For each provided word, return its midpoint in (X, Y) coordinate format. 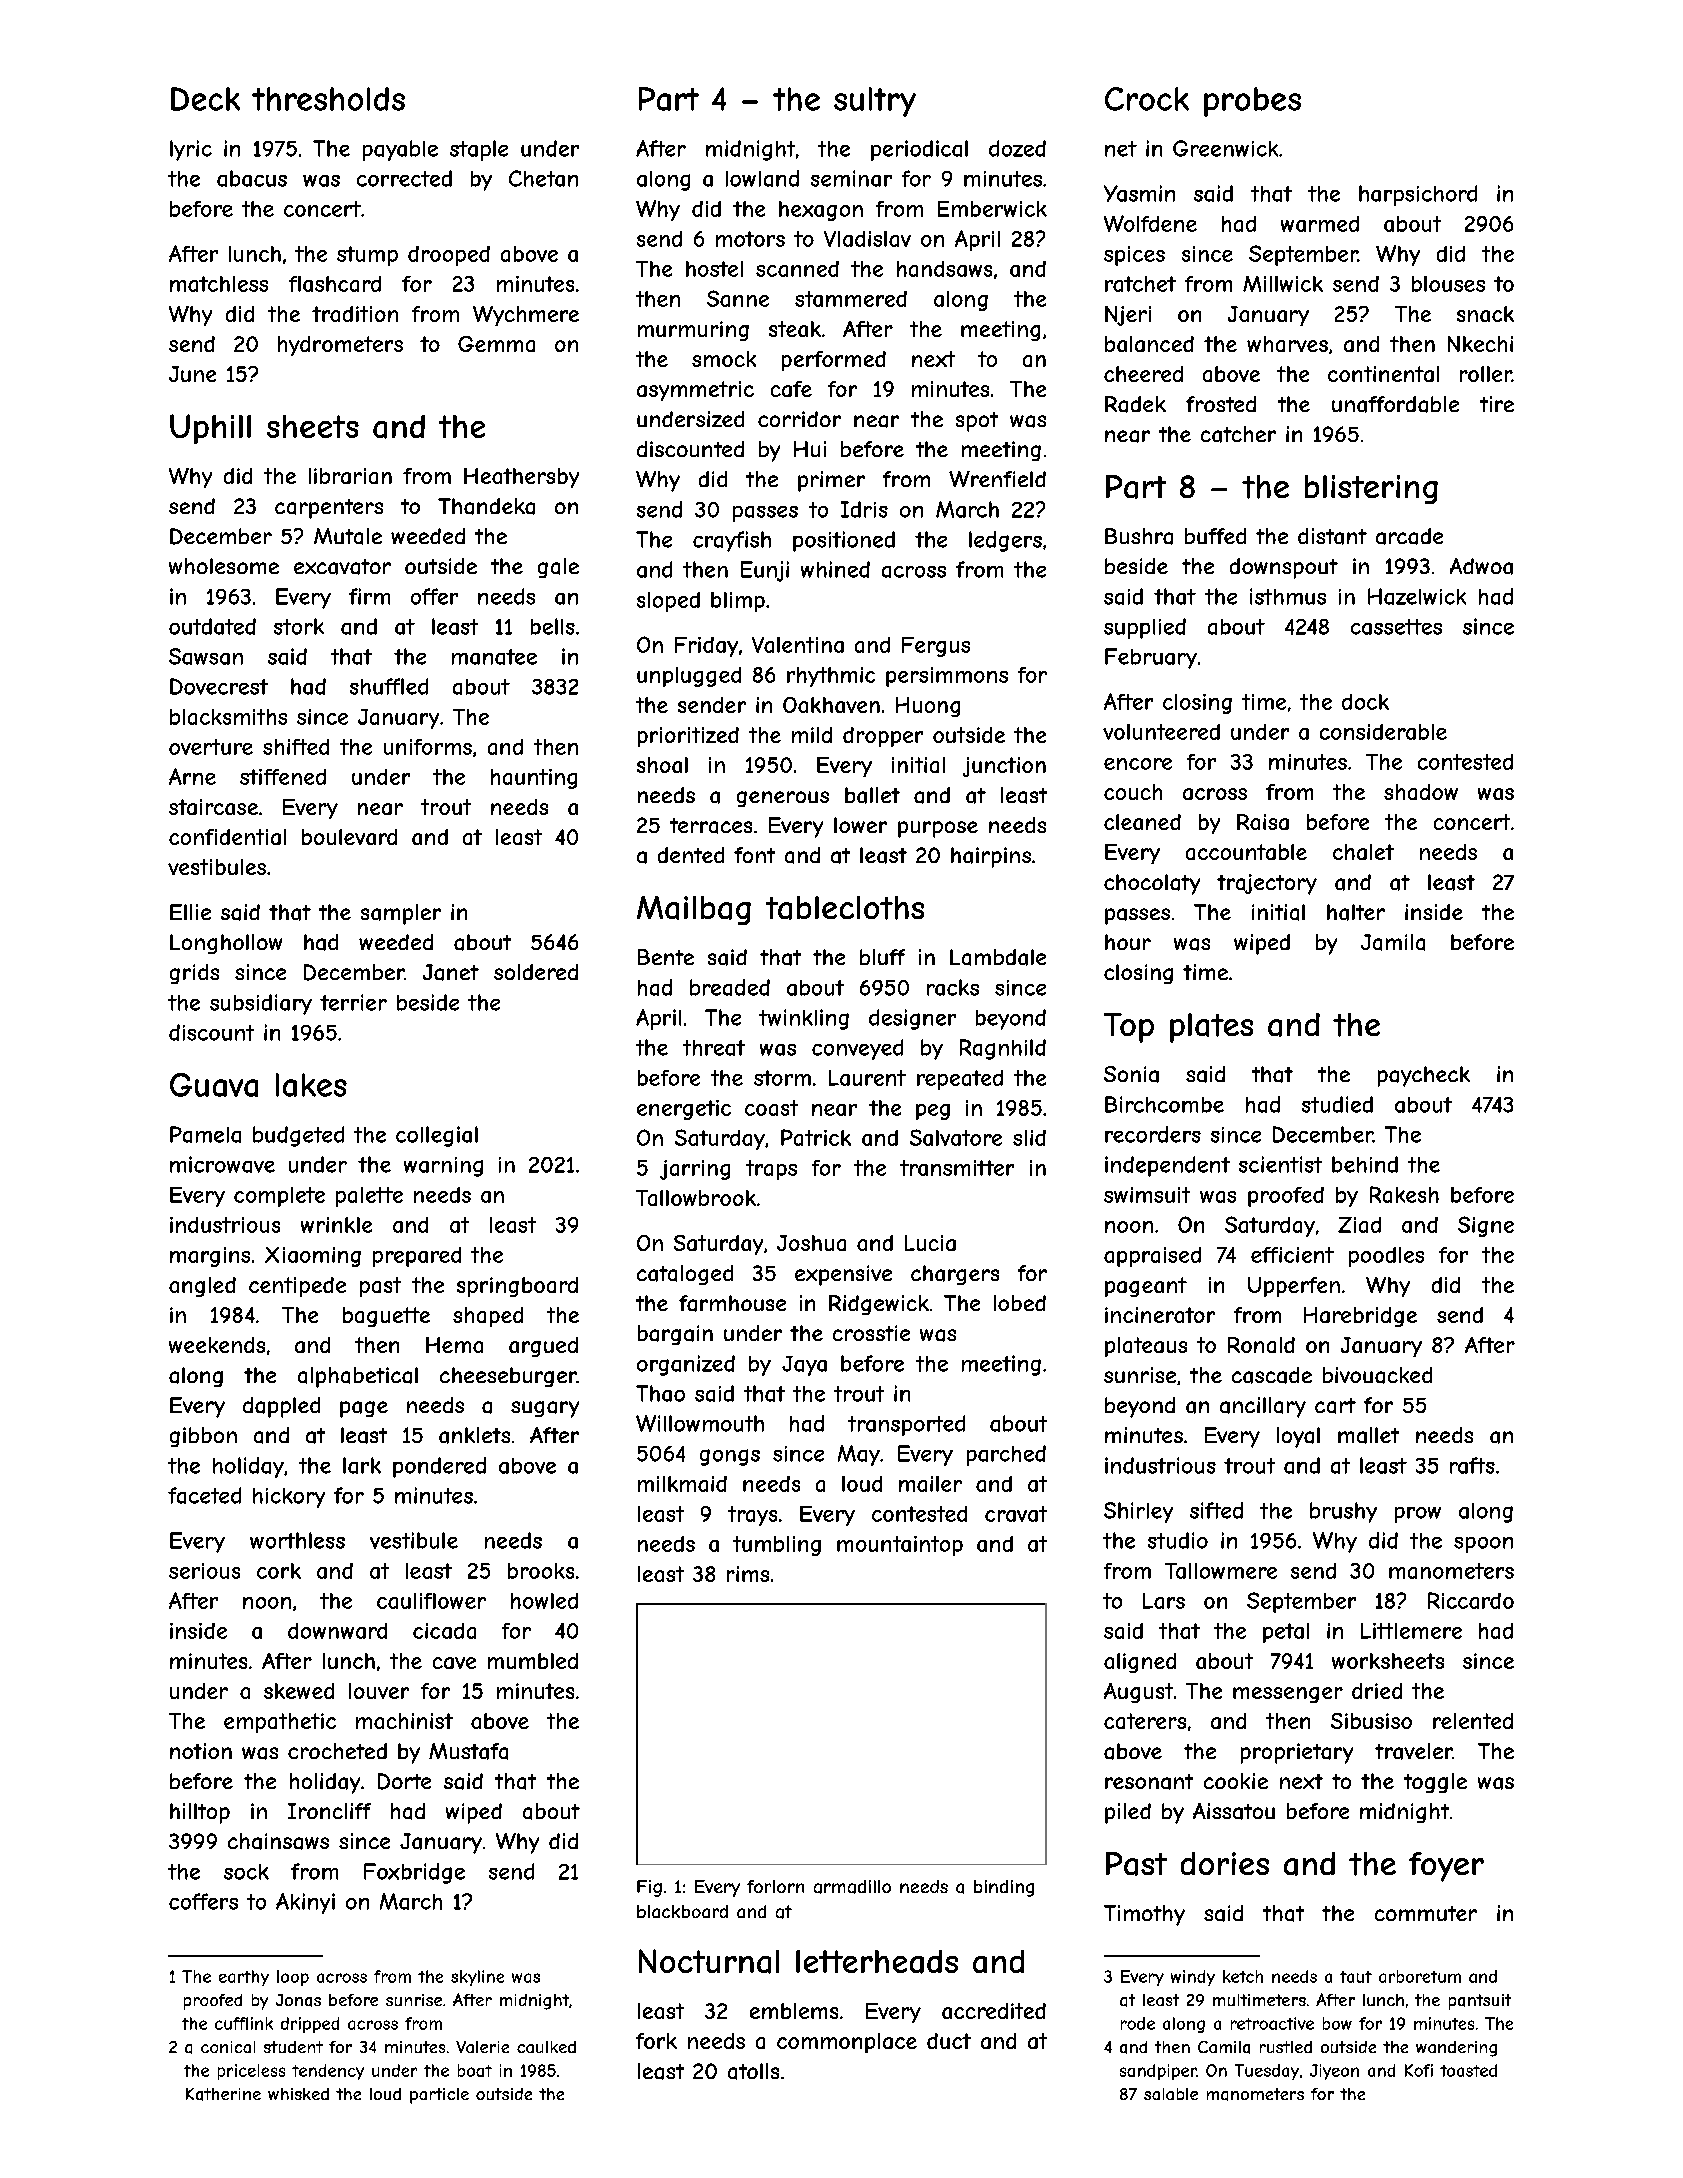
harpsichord (1418, 195)
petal (1286, 1633)
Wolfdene (1150, 223)
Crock (1147, 99)
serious (204, 1571)
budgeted (298, 1136)
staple (479, 150)
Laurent (867, 1078)
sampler (401, 914)
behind (1365, 1164)
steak (795, 329)
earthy (244, 1978)
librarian (350, 476)
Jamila (1393, 942)
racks (953, 987)
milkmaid (682, 1484)
